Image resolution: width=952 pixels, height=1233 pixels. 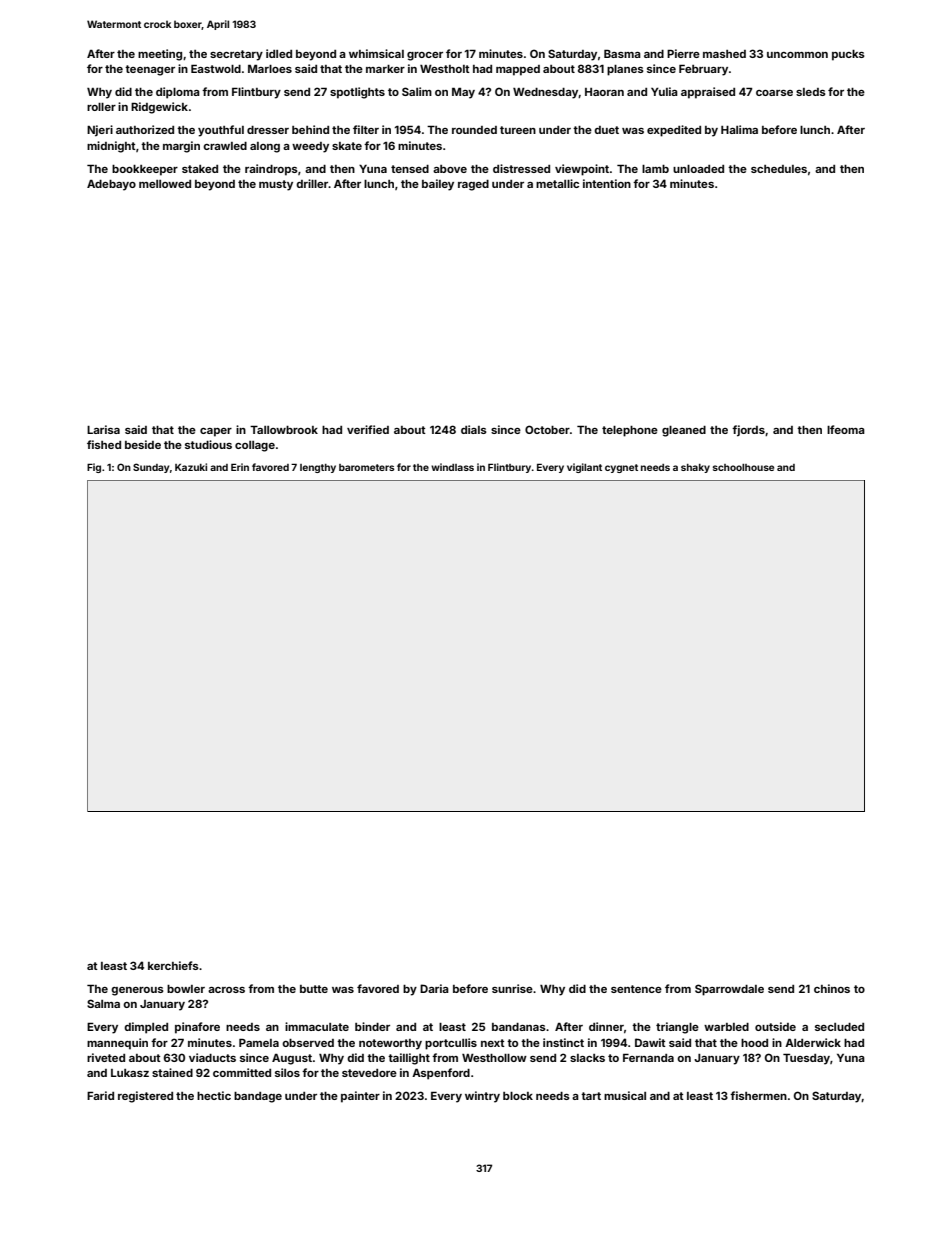 I want to click on Kazuki, so click(x=191, y=467).
